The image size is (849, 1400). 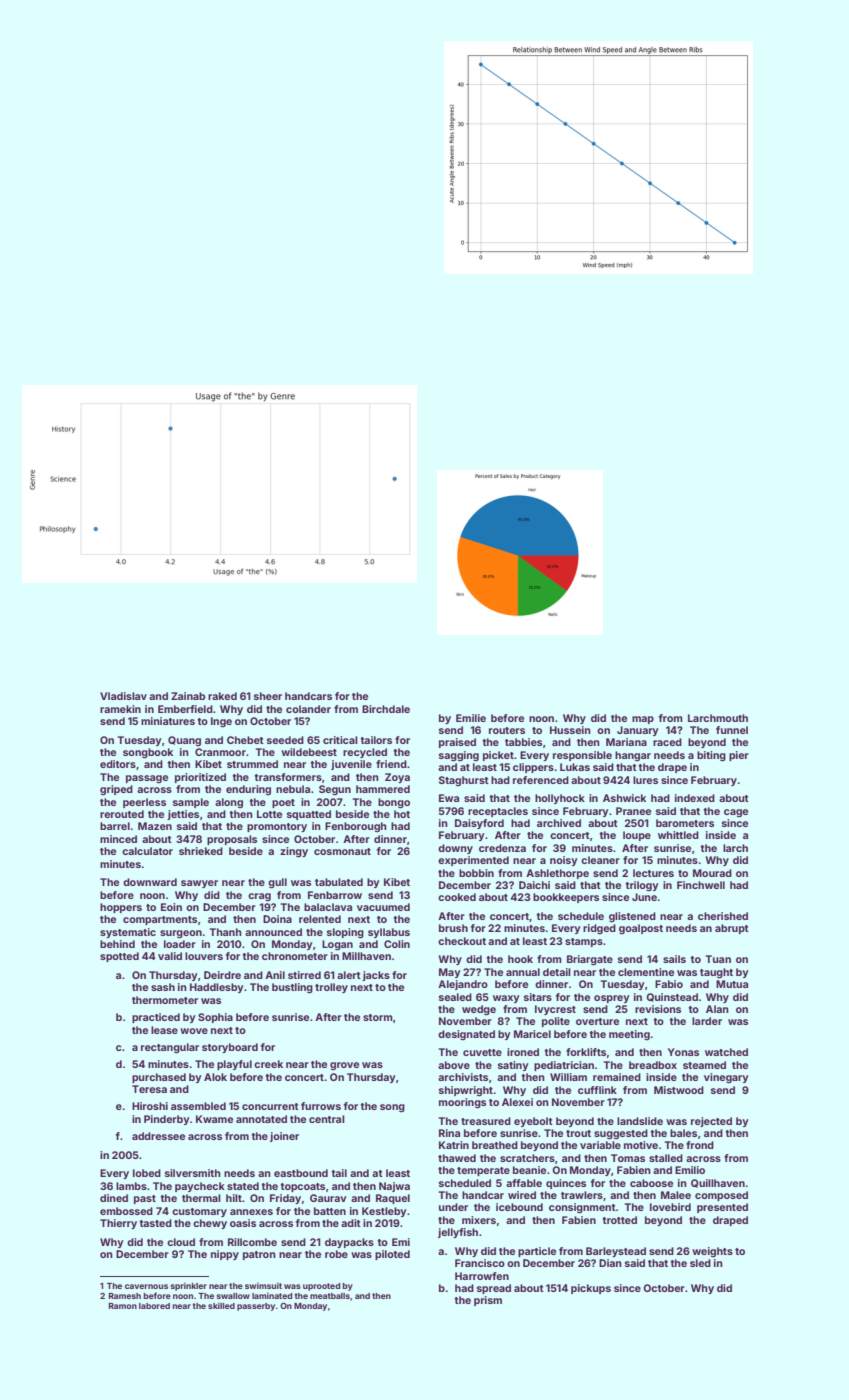 I want to click on Ramon, so click(x=123, y=1306).
